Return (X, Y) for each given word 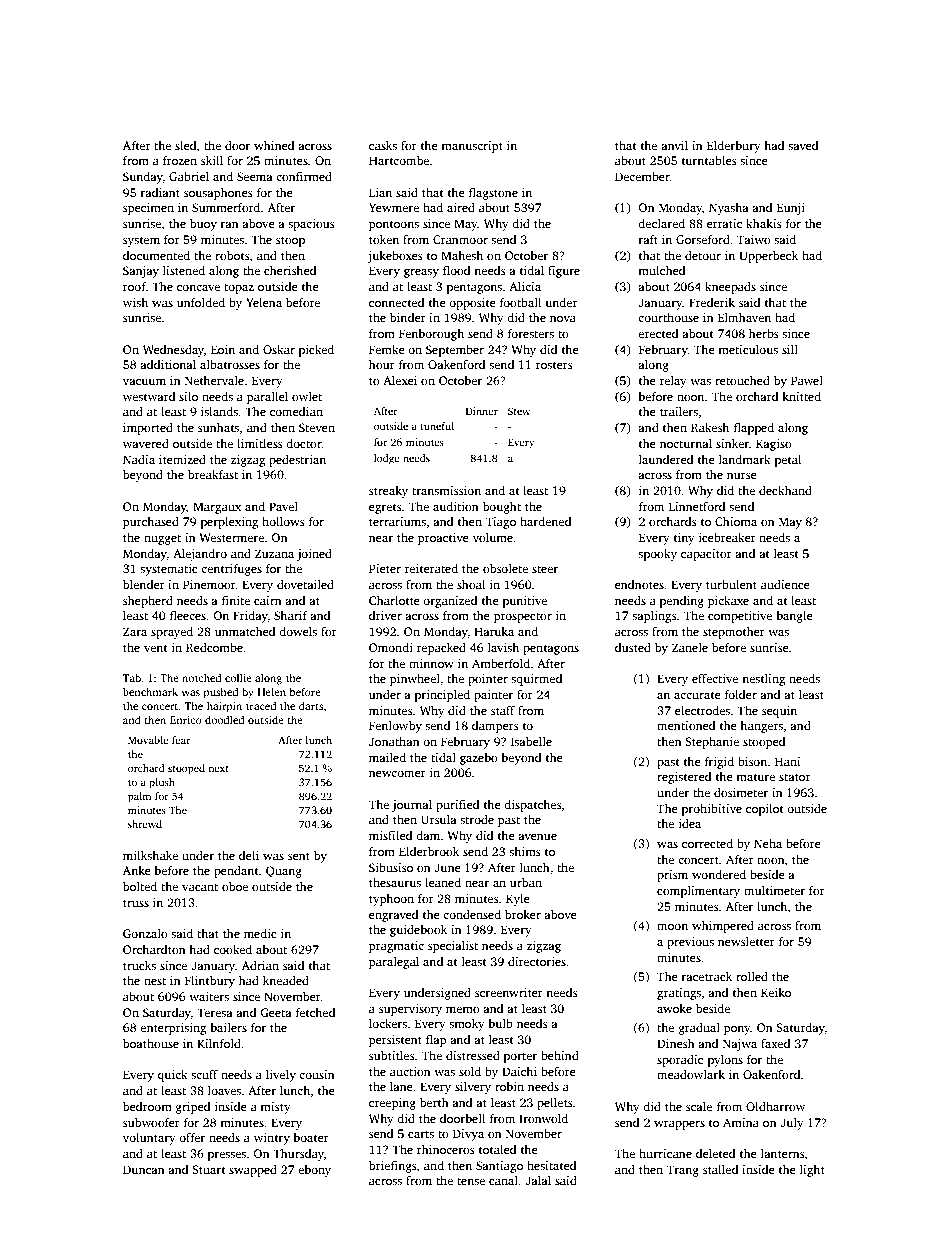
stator (795, 777)
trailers (679, 411)
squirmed (536, 680)
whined (274, 145)
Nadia (139, 459)
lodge (387, 459)
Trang (683, 1171)
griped (193, 1108)
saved (803, 145)
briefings (393, 1167)
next (218, 769)
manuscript (472, 147)
